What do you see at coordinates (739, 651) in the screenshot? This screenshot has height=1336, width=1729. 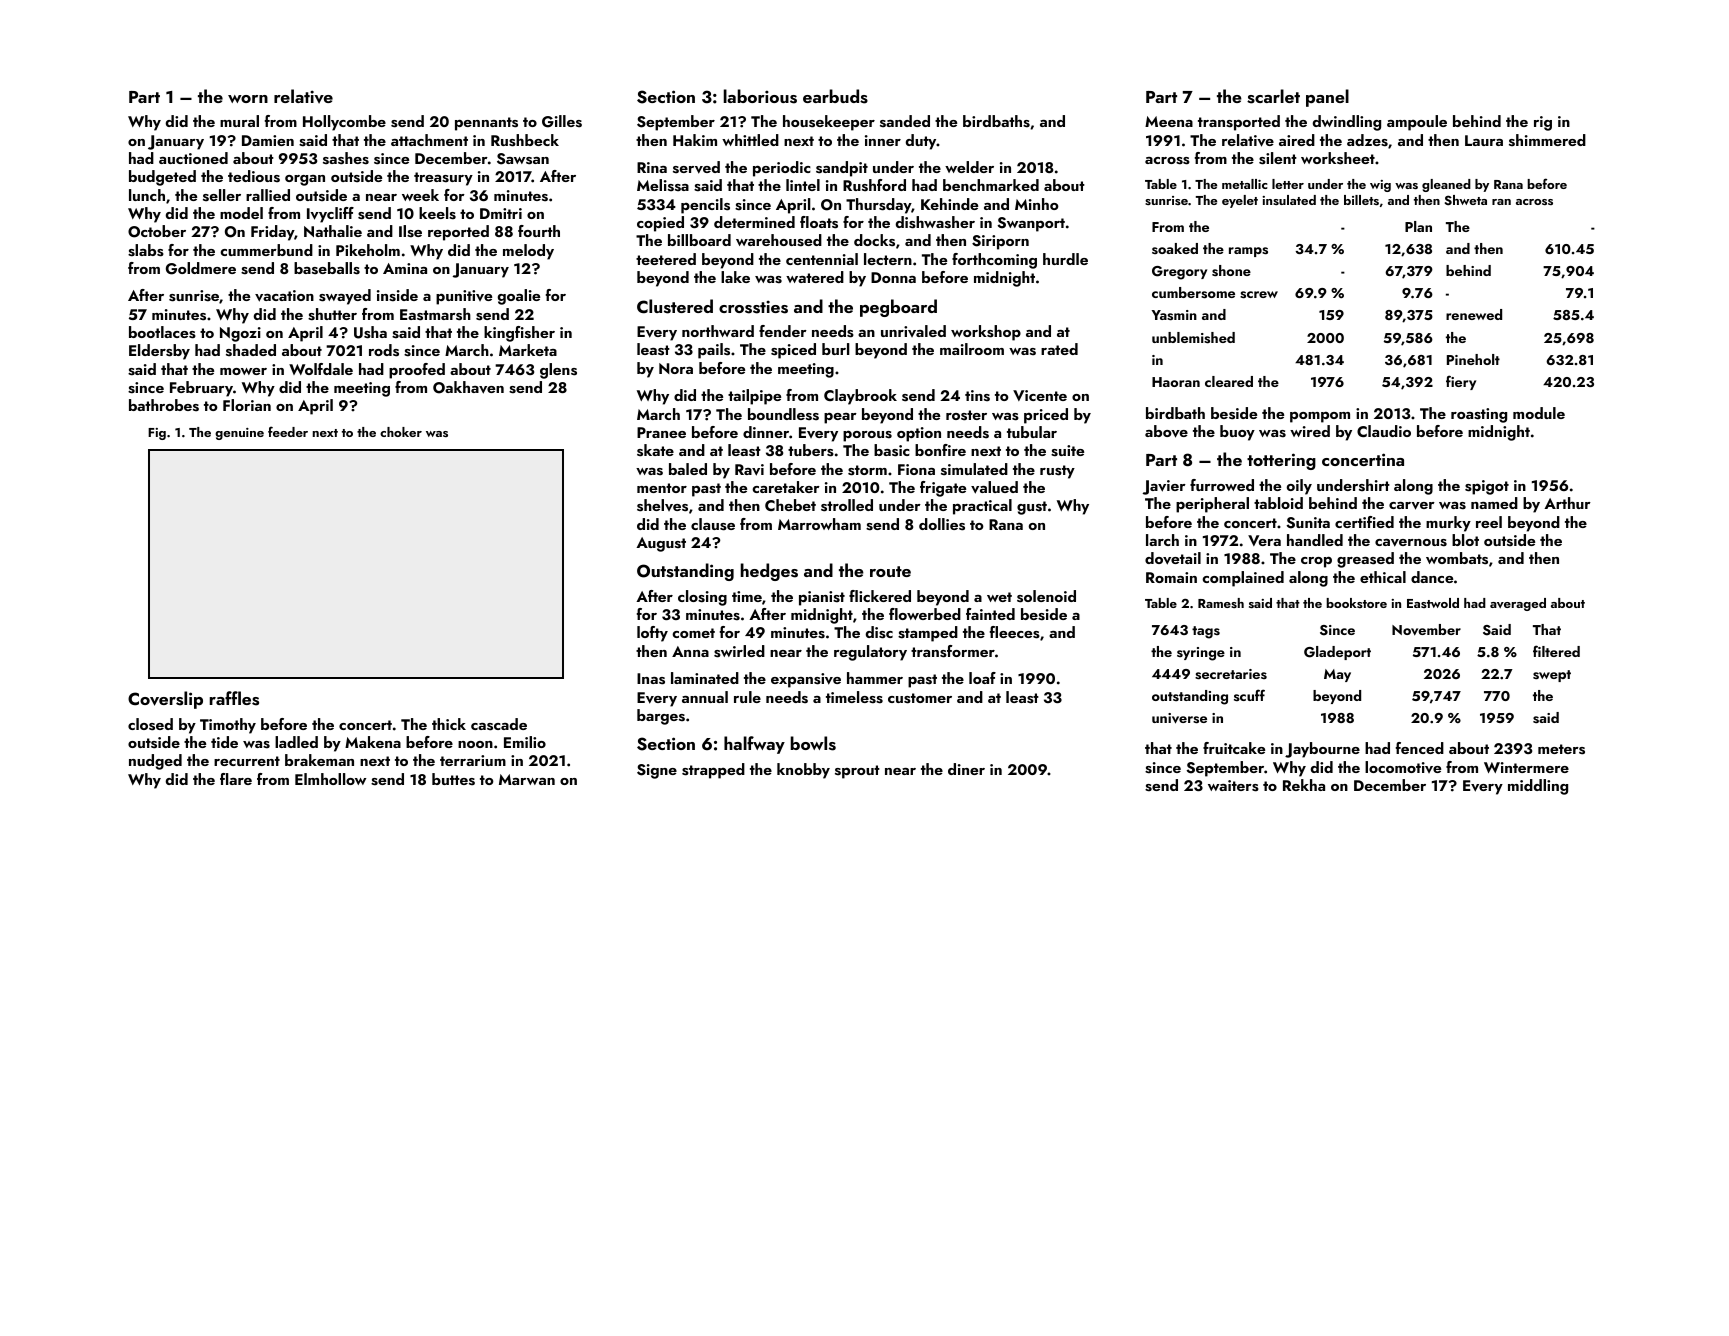 I see `swirled` at bounding box center [739, 651].
